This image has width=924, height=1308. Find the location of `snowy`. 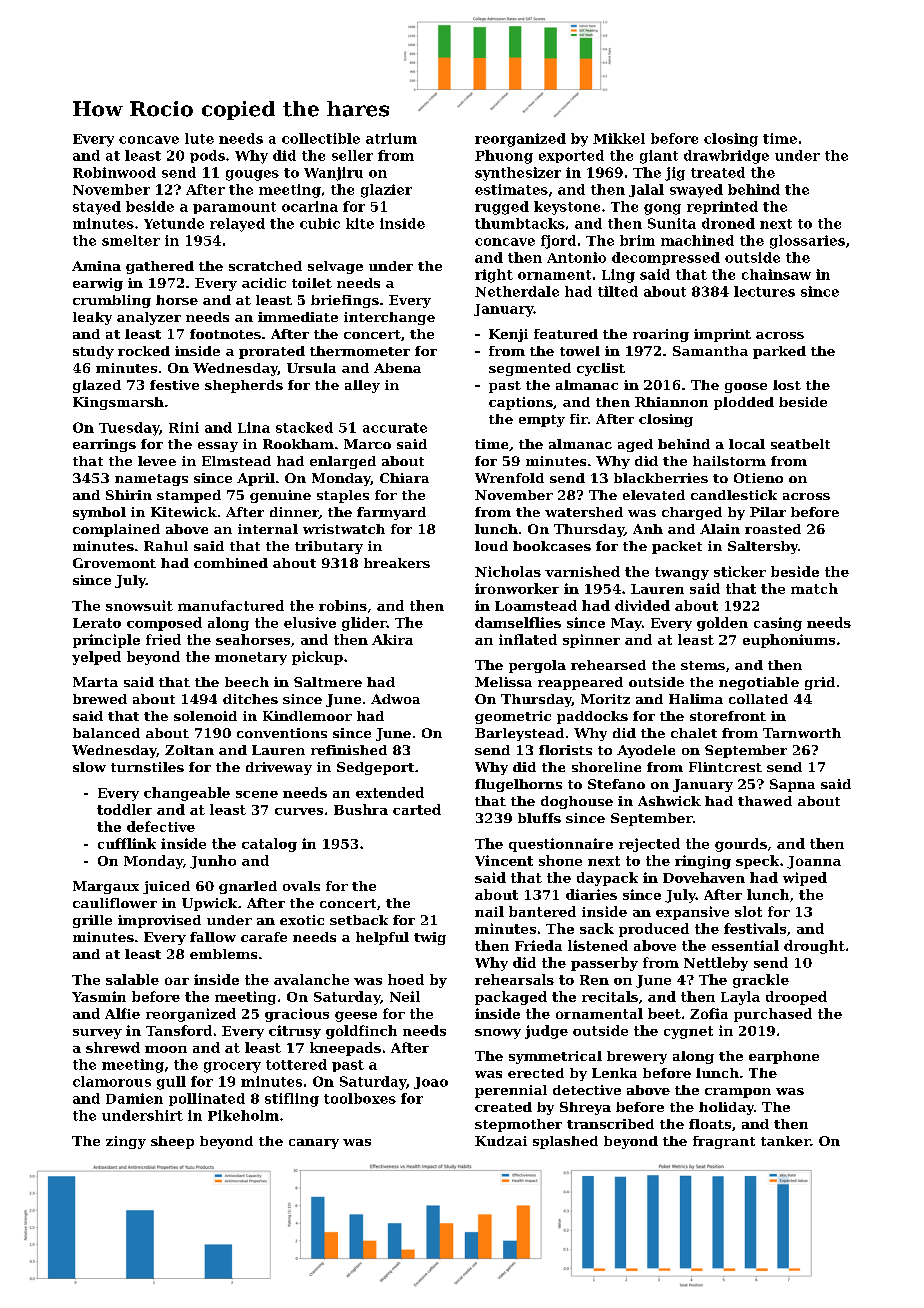

snowy is located at coordinates (498, 1034).
